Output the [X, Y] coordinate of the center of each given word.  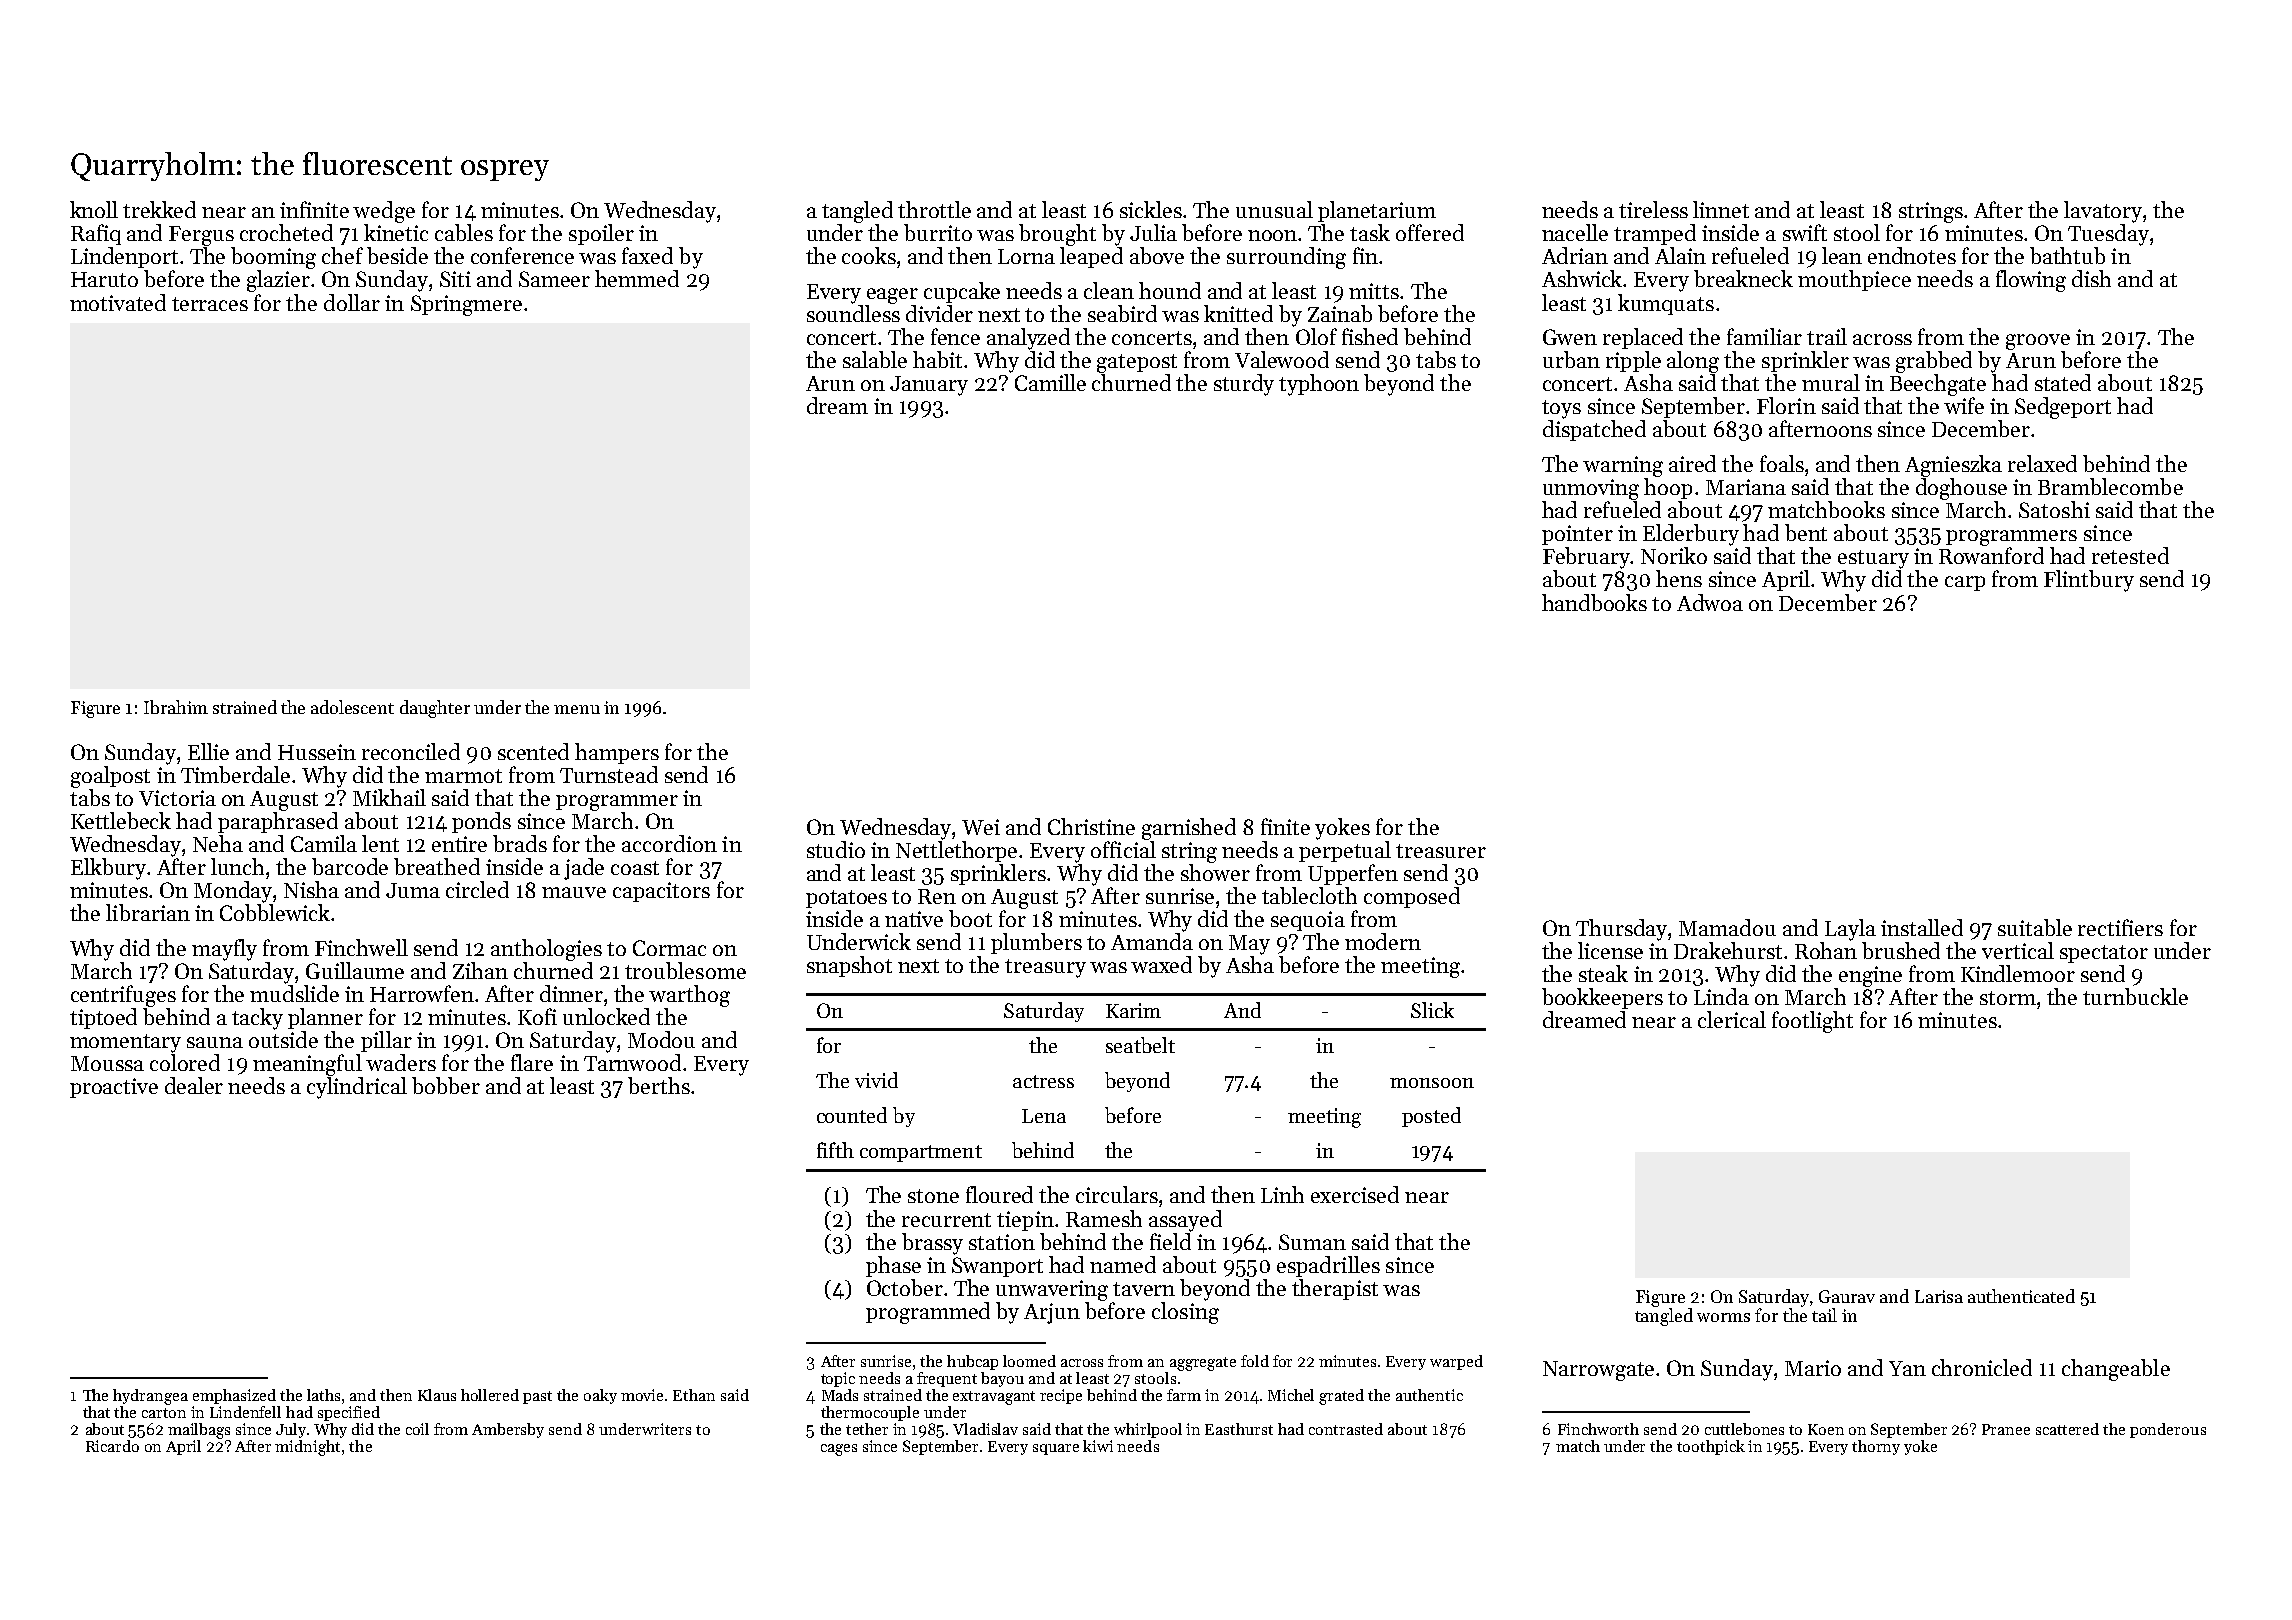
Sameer [554, 279]
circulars [1117, 1194]
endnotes [1912, 255]
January [929, 386]
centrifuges [123, 996]
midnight [307, 1448]
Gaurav [1847, 1296]
